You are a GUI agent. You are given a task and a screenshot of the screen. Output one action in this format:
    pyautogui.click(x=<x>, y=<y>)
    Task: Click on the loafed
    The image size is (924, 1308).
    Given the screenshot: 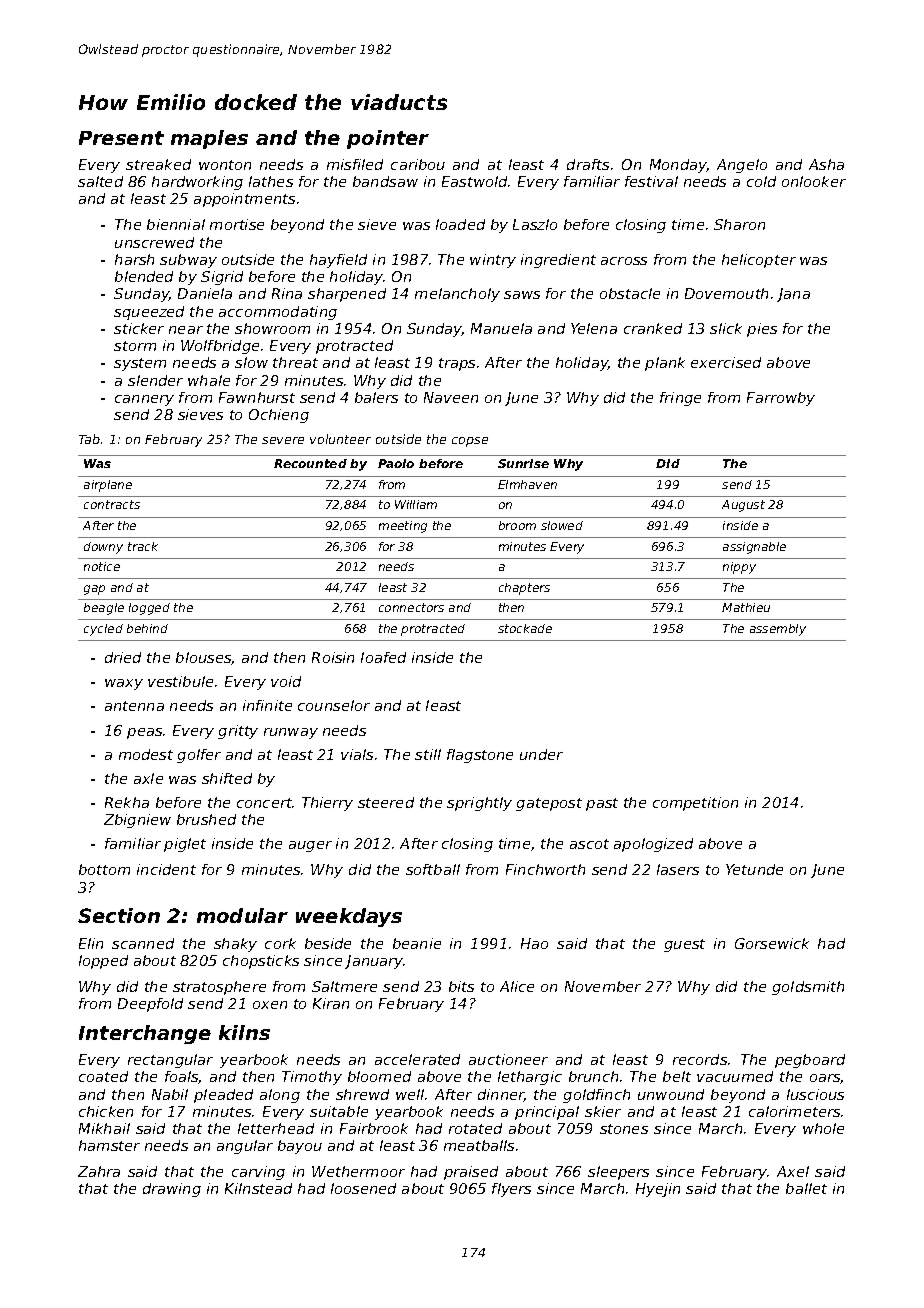 What is the action you would take?
    pyautogui.click(x=383, y=657)
